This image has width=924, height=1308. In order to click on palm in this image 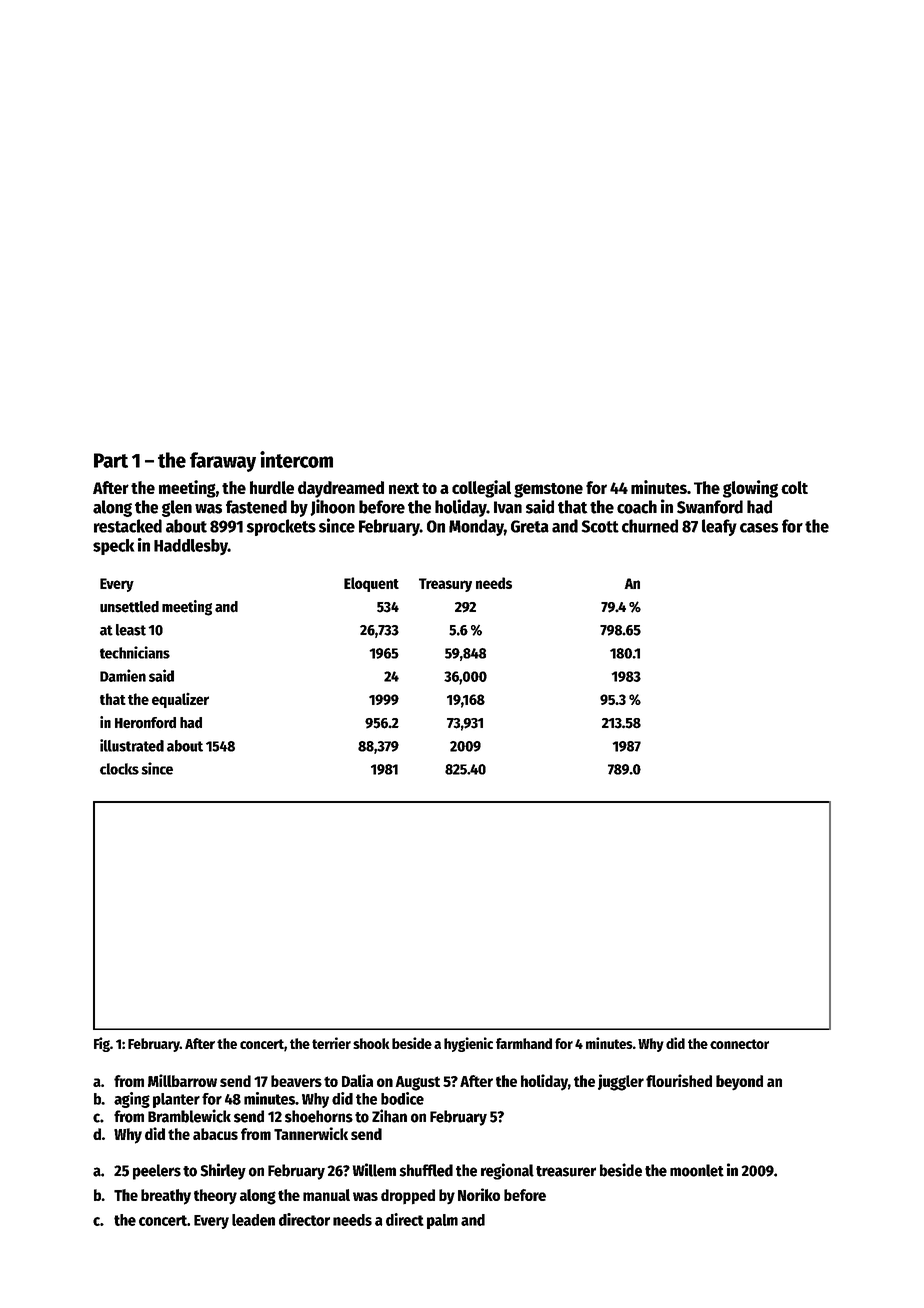, I will do `click(442, 1221)`.
